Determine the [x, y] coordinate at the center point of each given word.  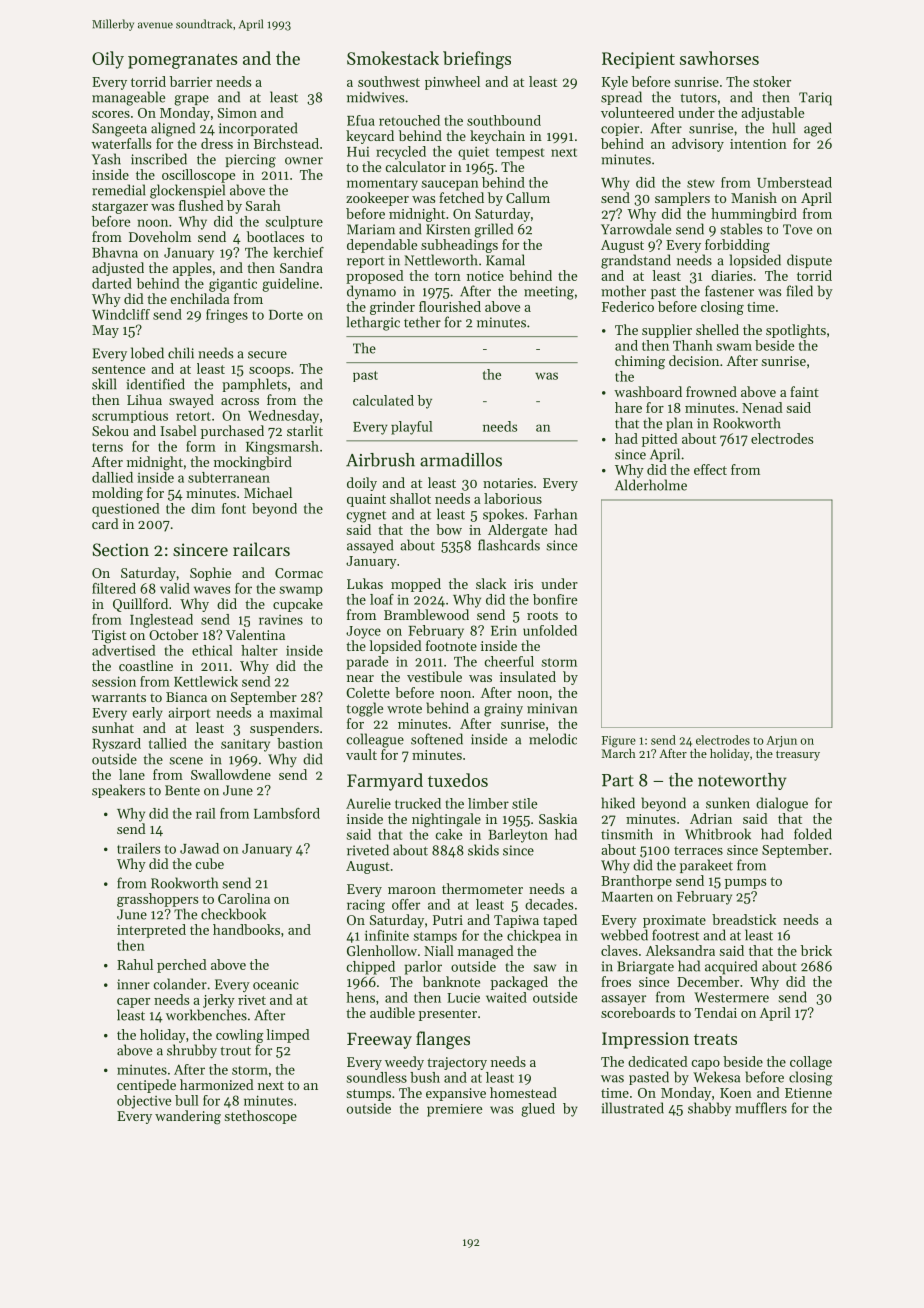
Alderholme [651, 485]
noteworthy [742, 781]
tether [422, 322]
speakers [118, 791]
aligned [173, 129]
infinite [387, 935]
